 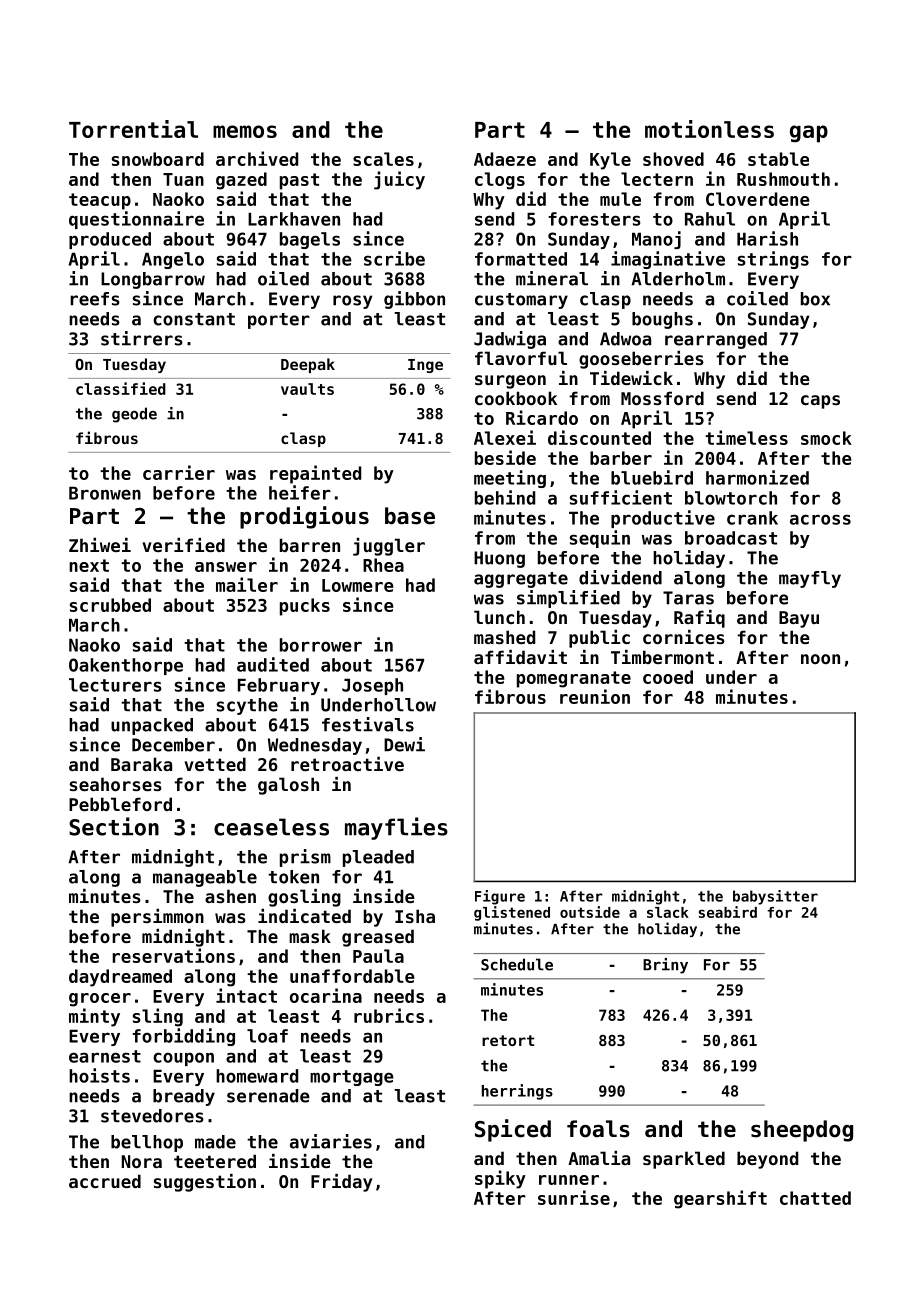 I want to click on scales, so click(x=383, y=159).
